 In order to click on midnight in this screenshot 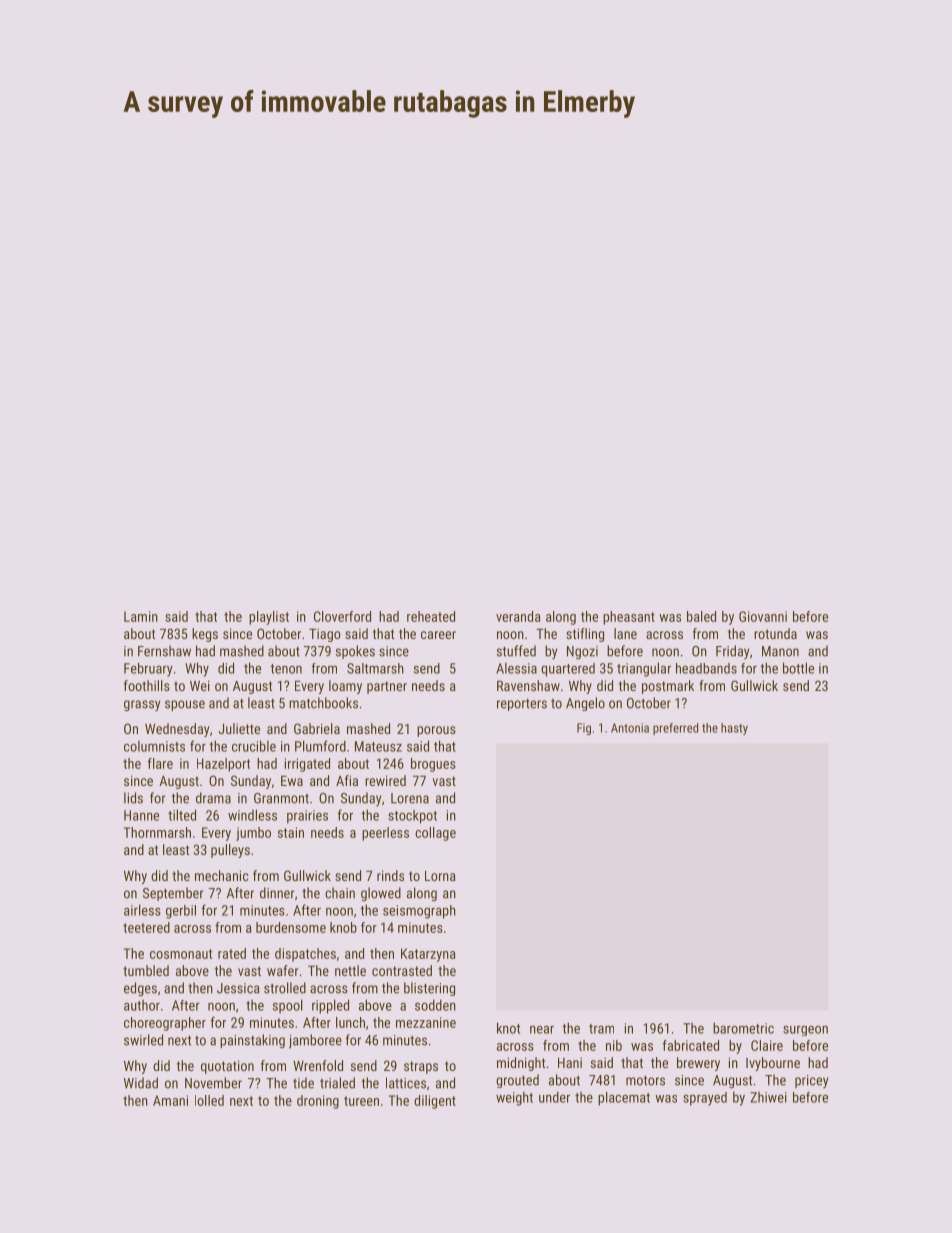, I will do `click(521, 1064)`.
